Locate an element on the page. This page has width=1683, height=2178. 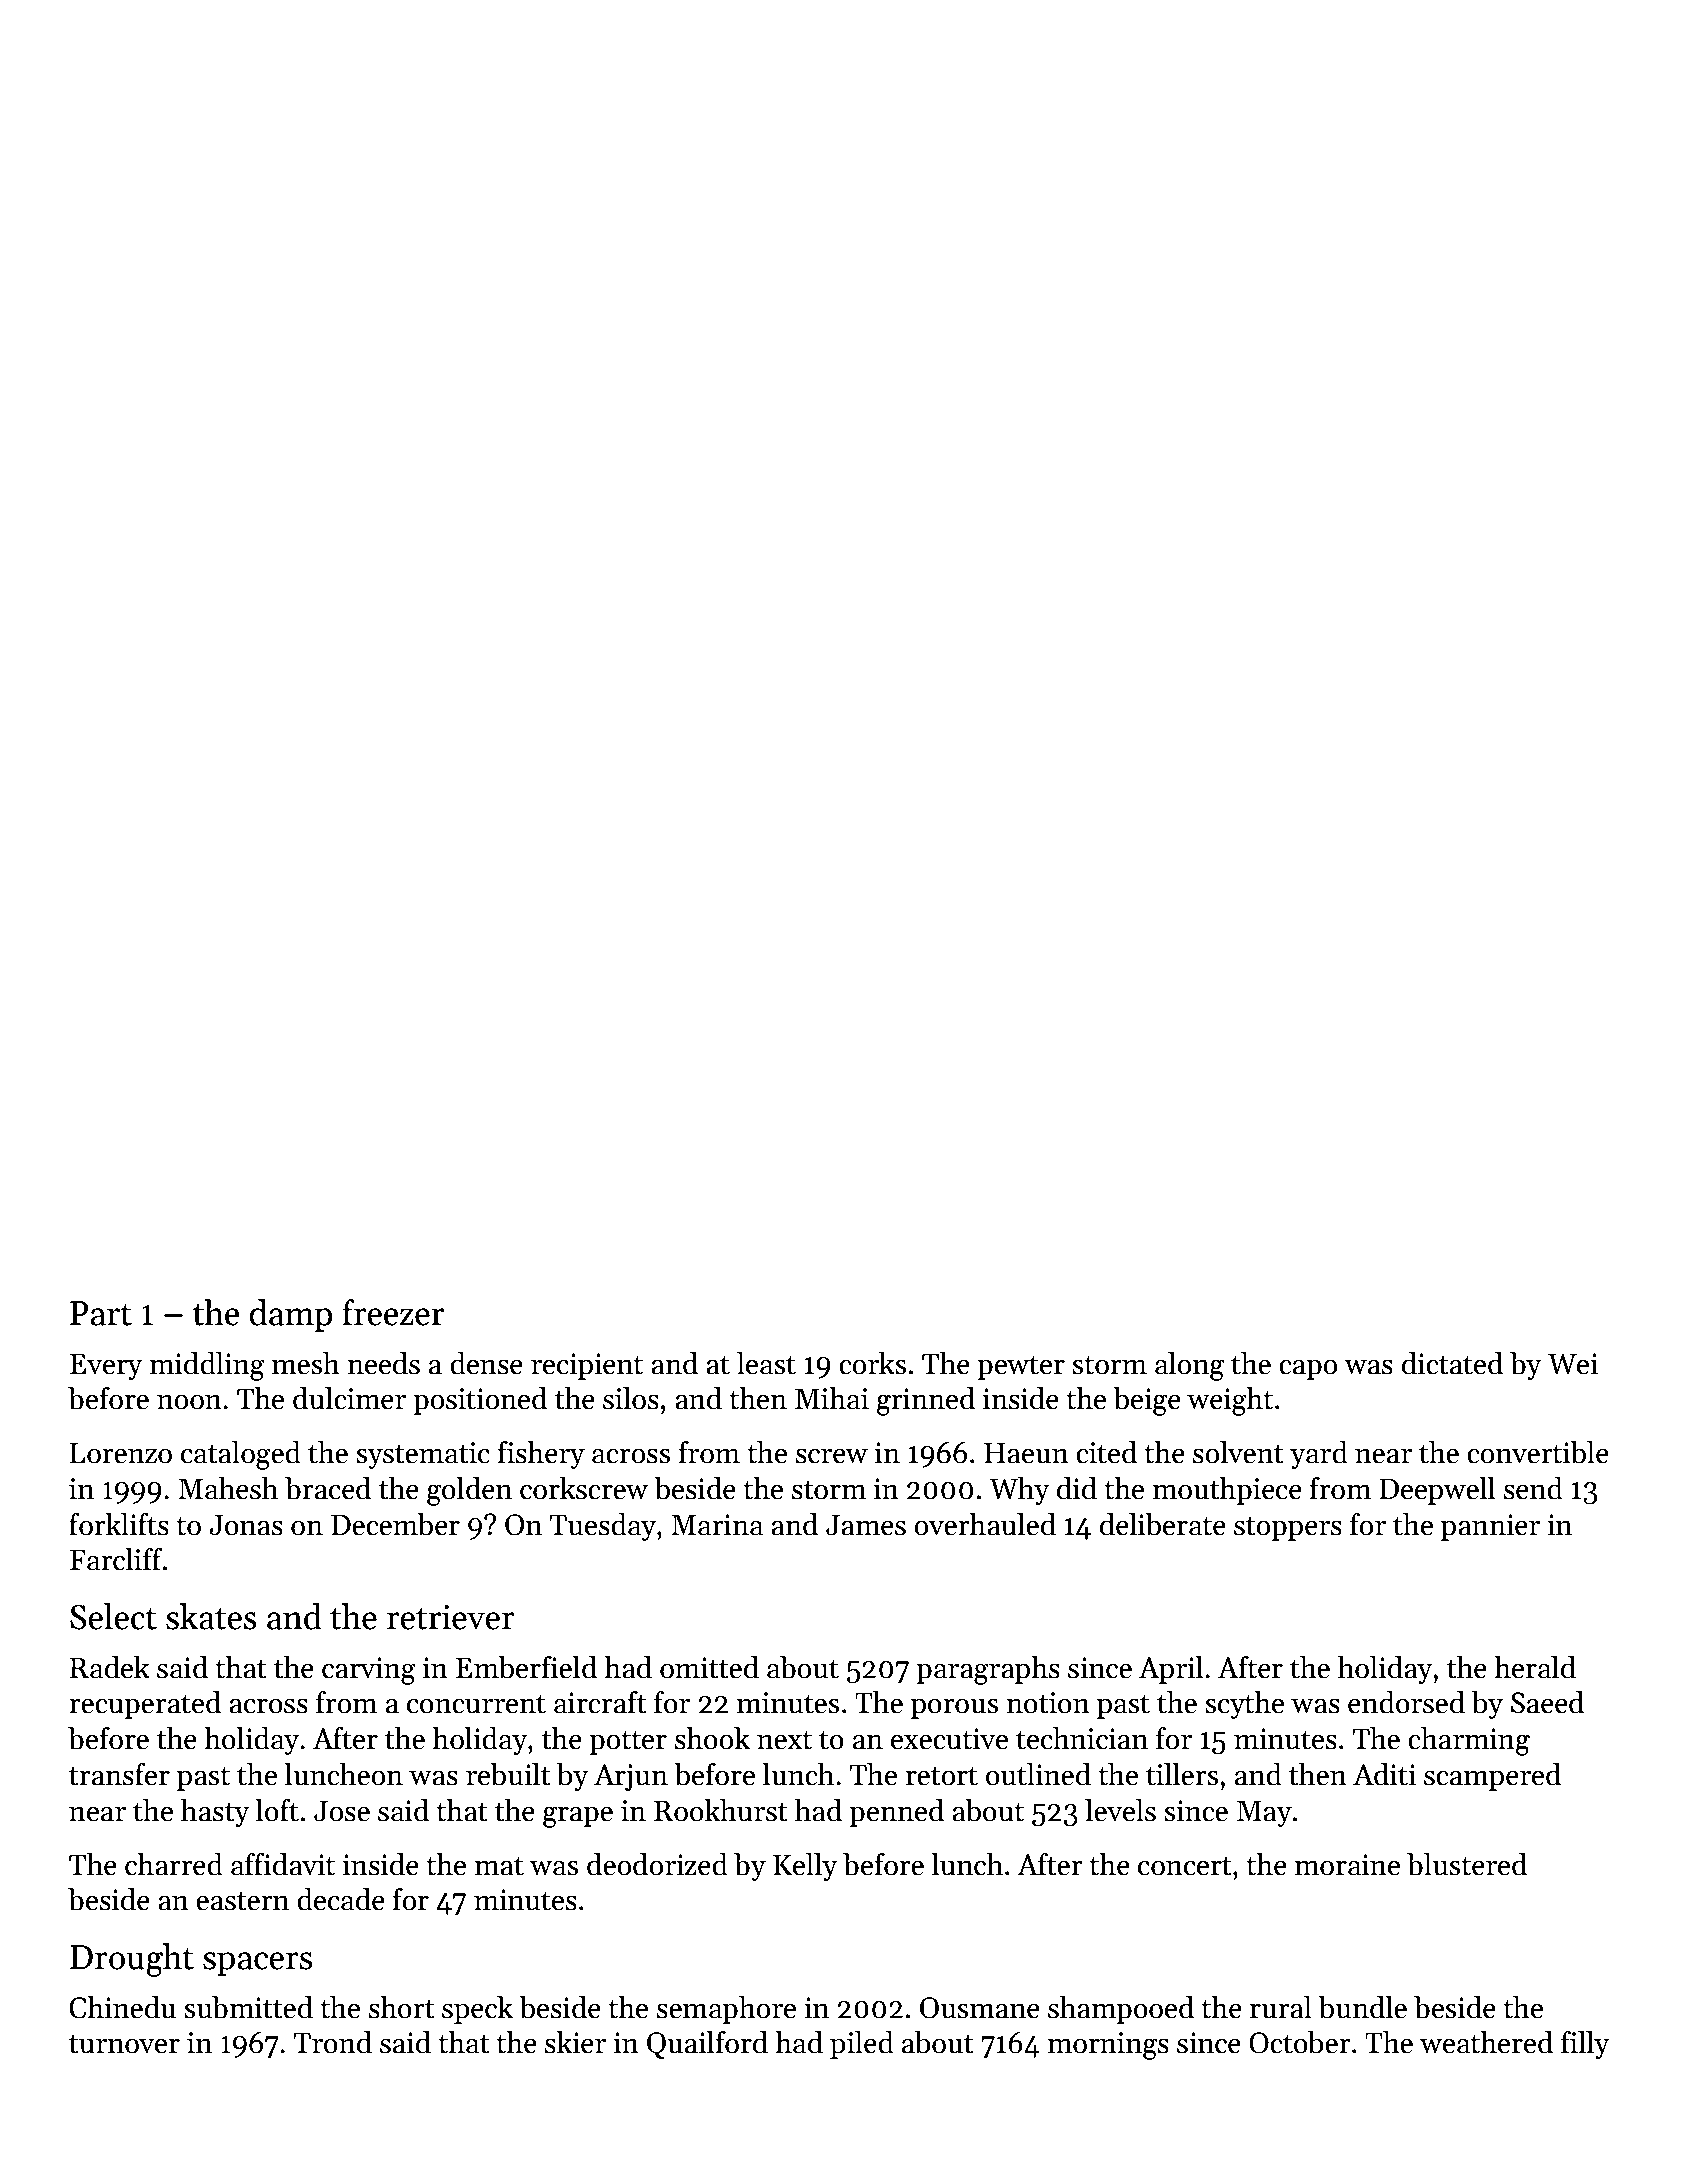
skier is located at coordinates (575, 2042).
